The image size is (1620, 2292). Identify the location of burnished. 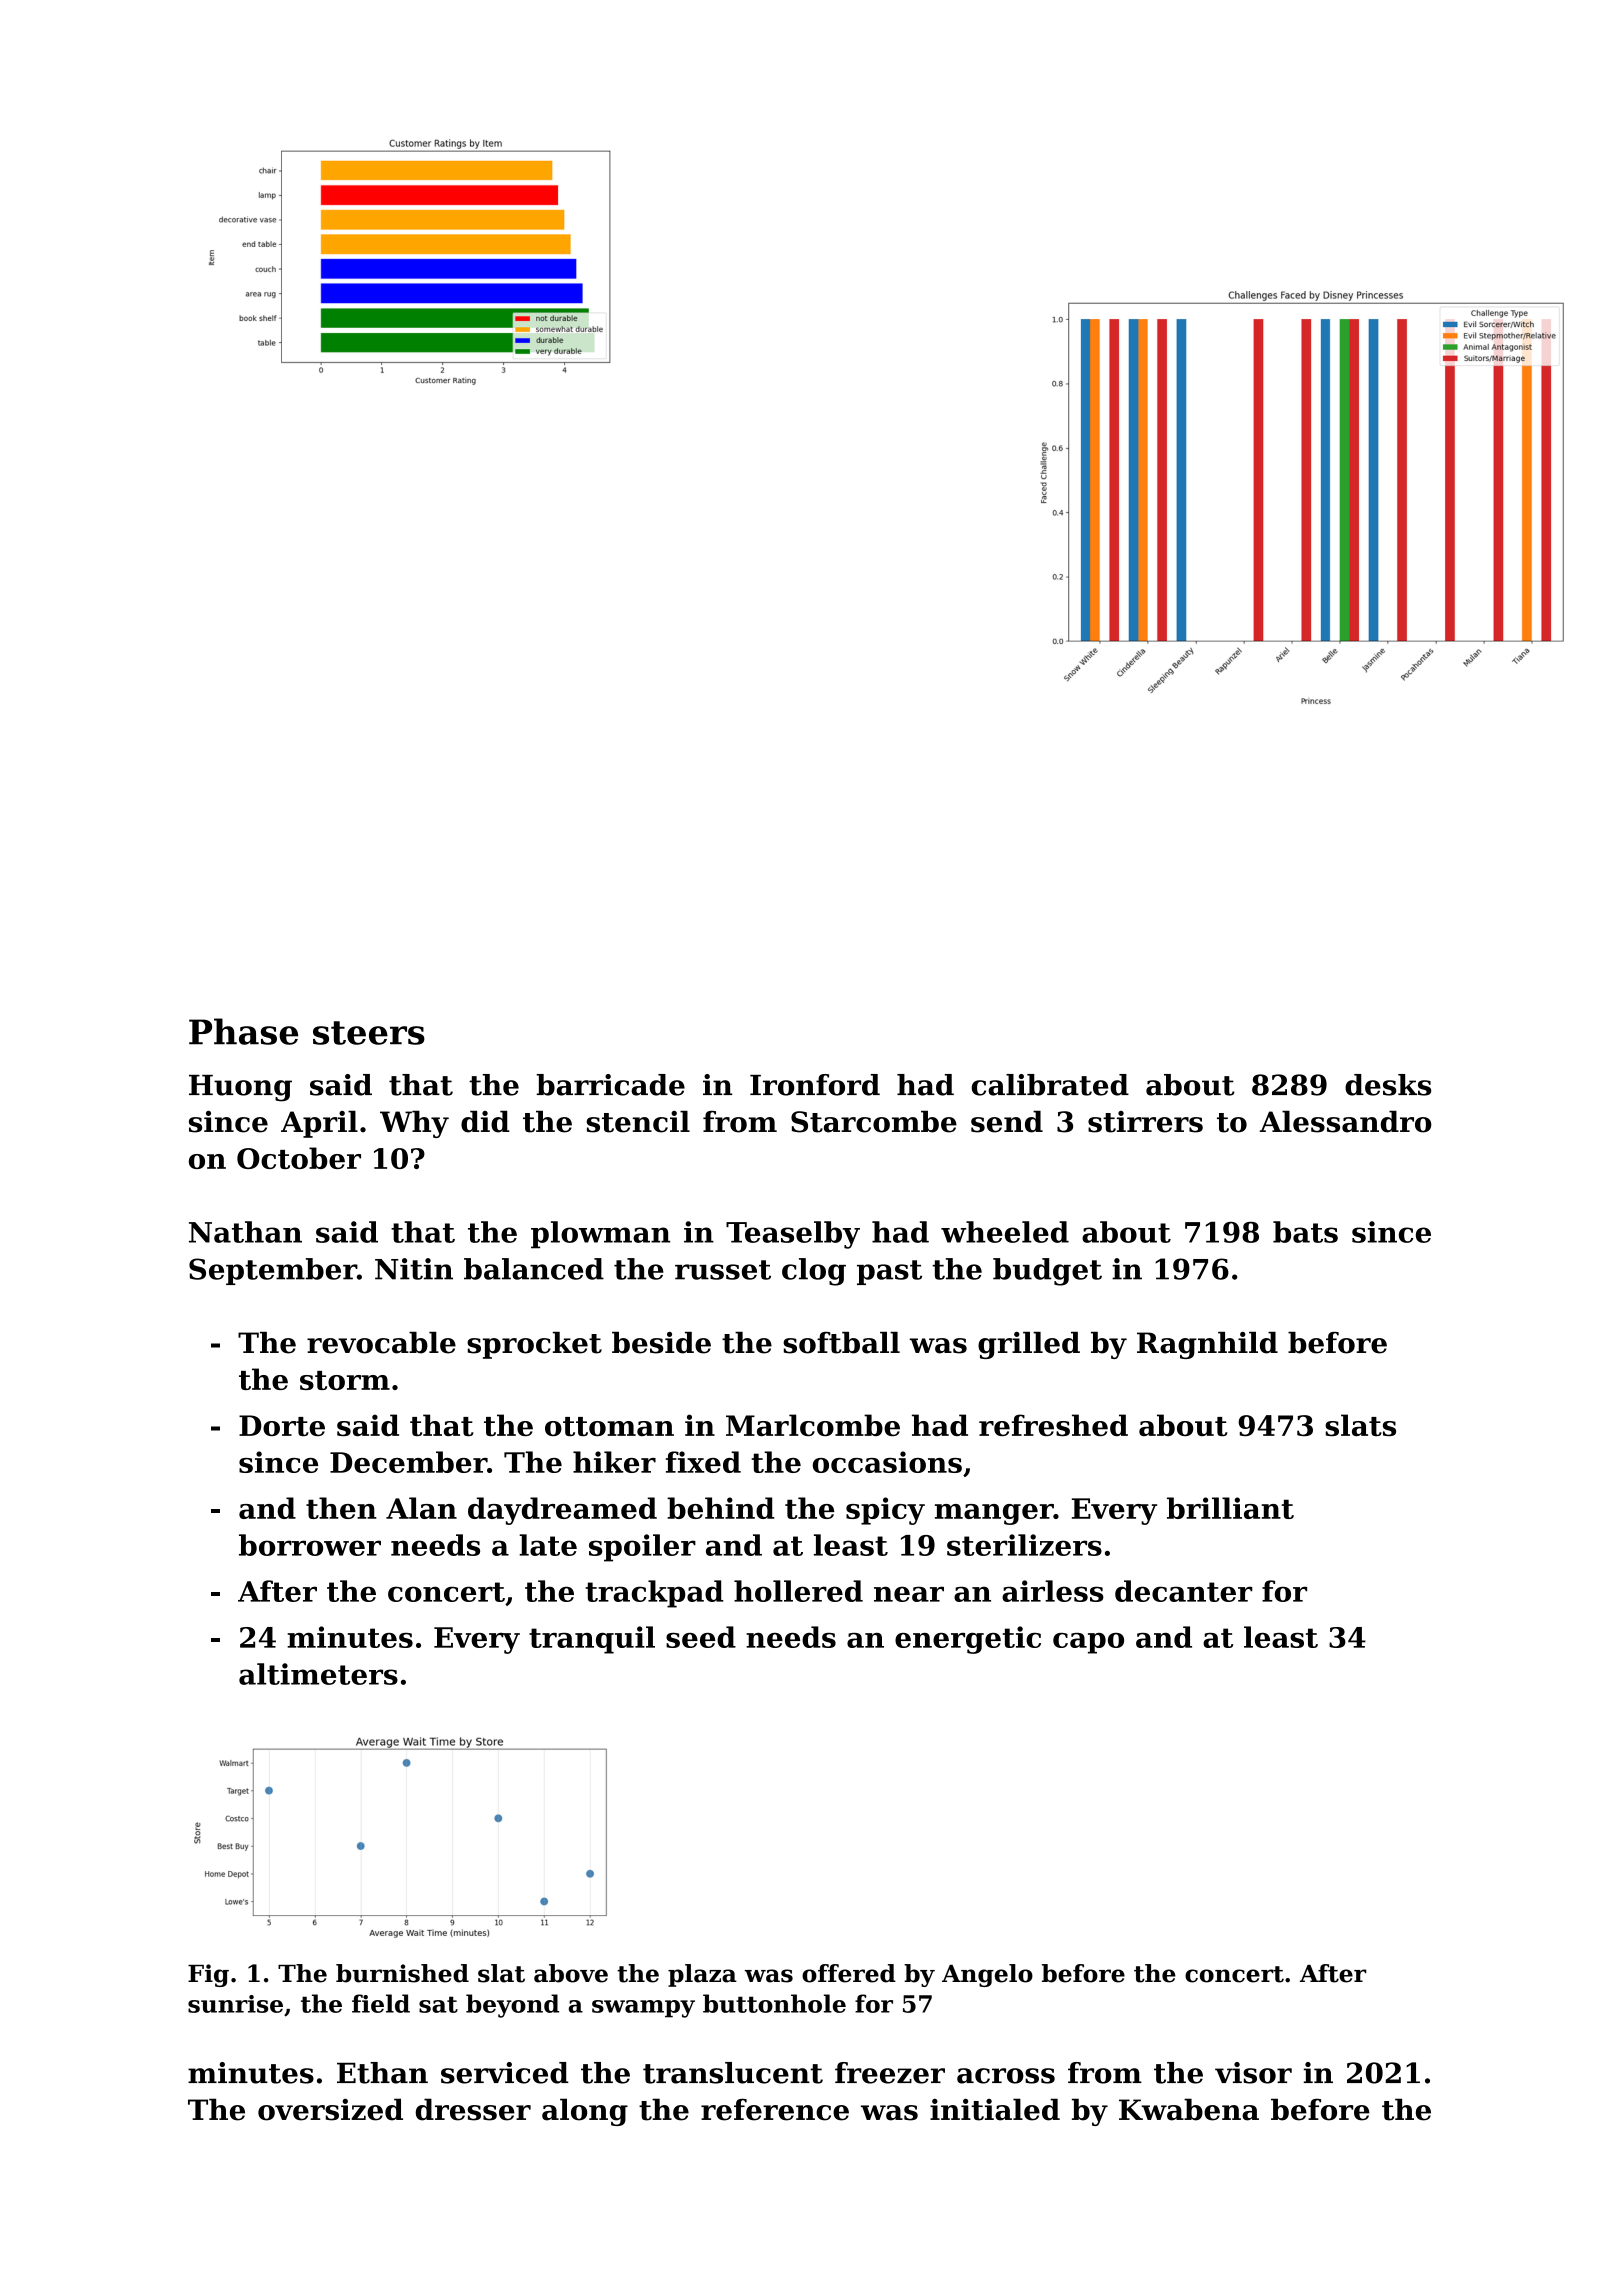
(402, 1973).
